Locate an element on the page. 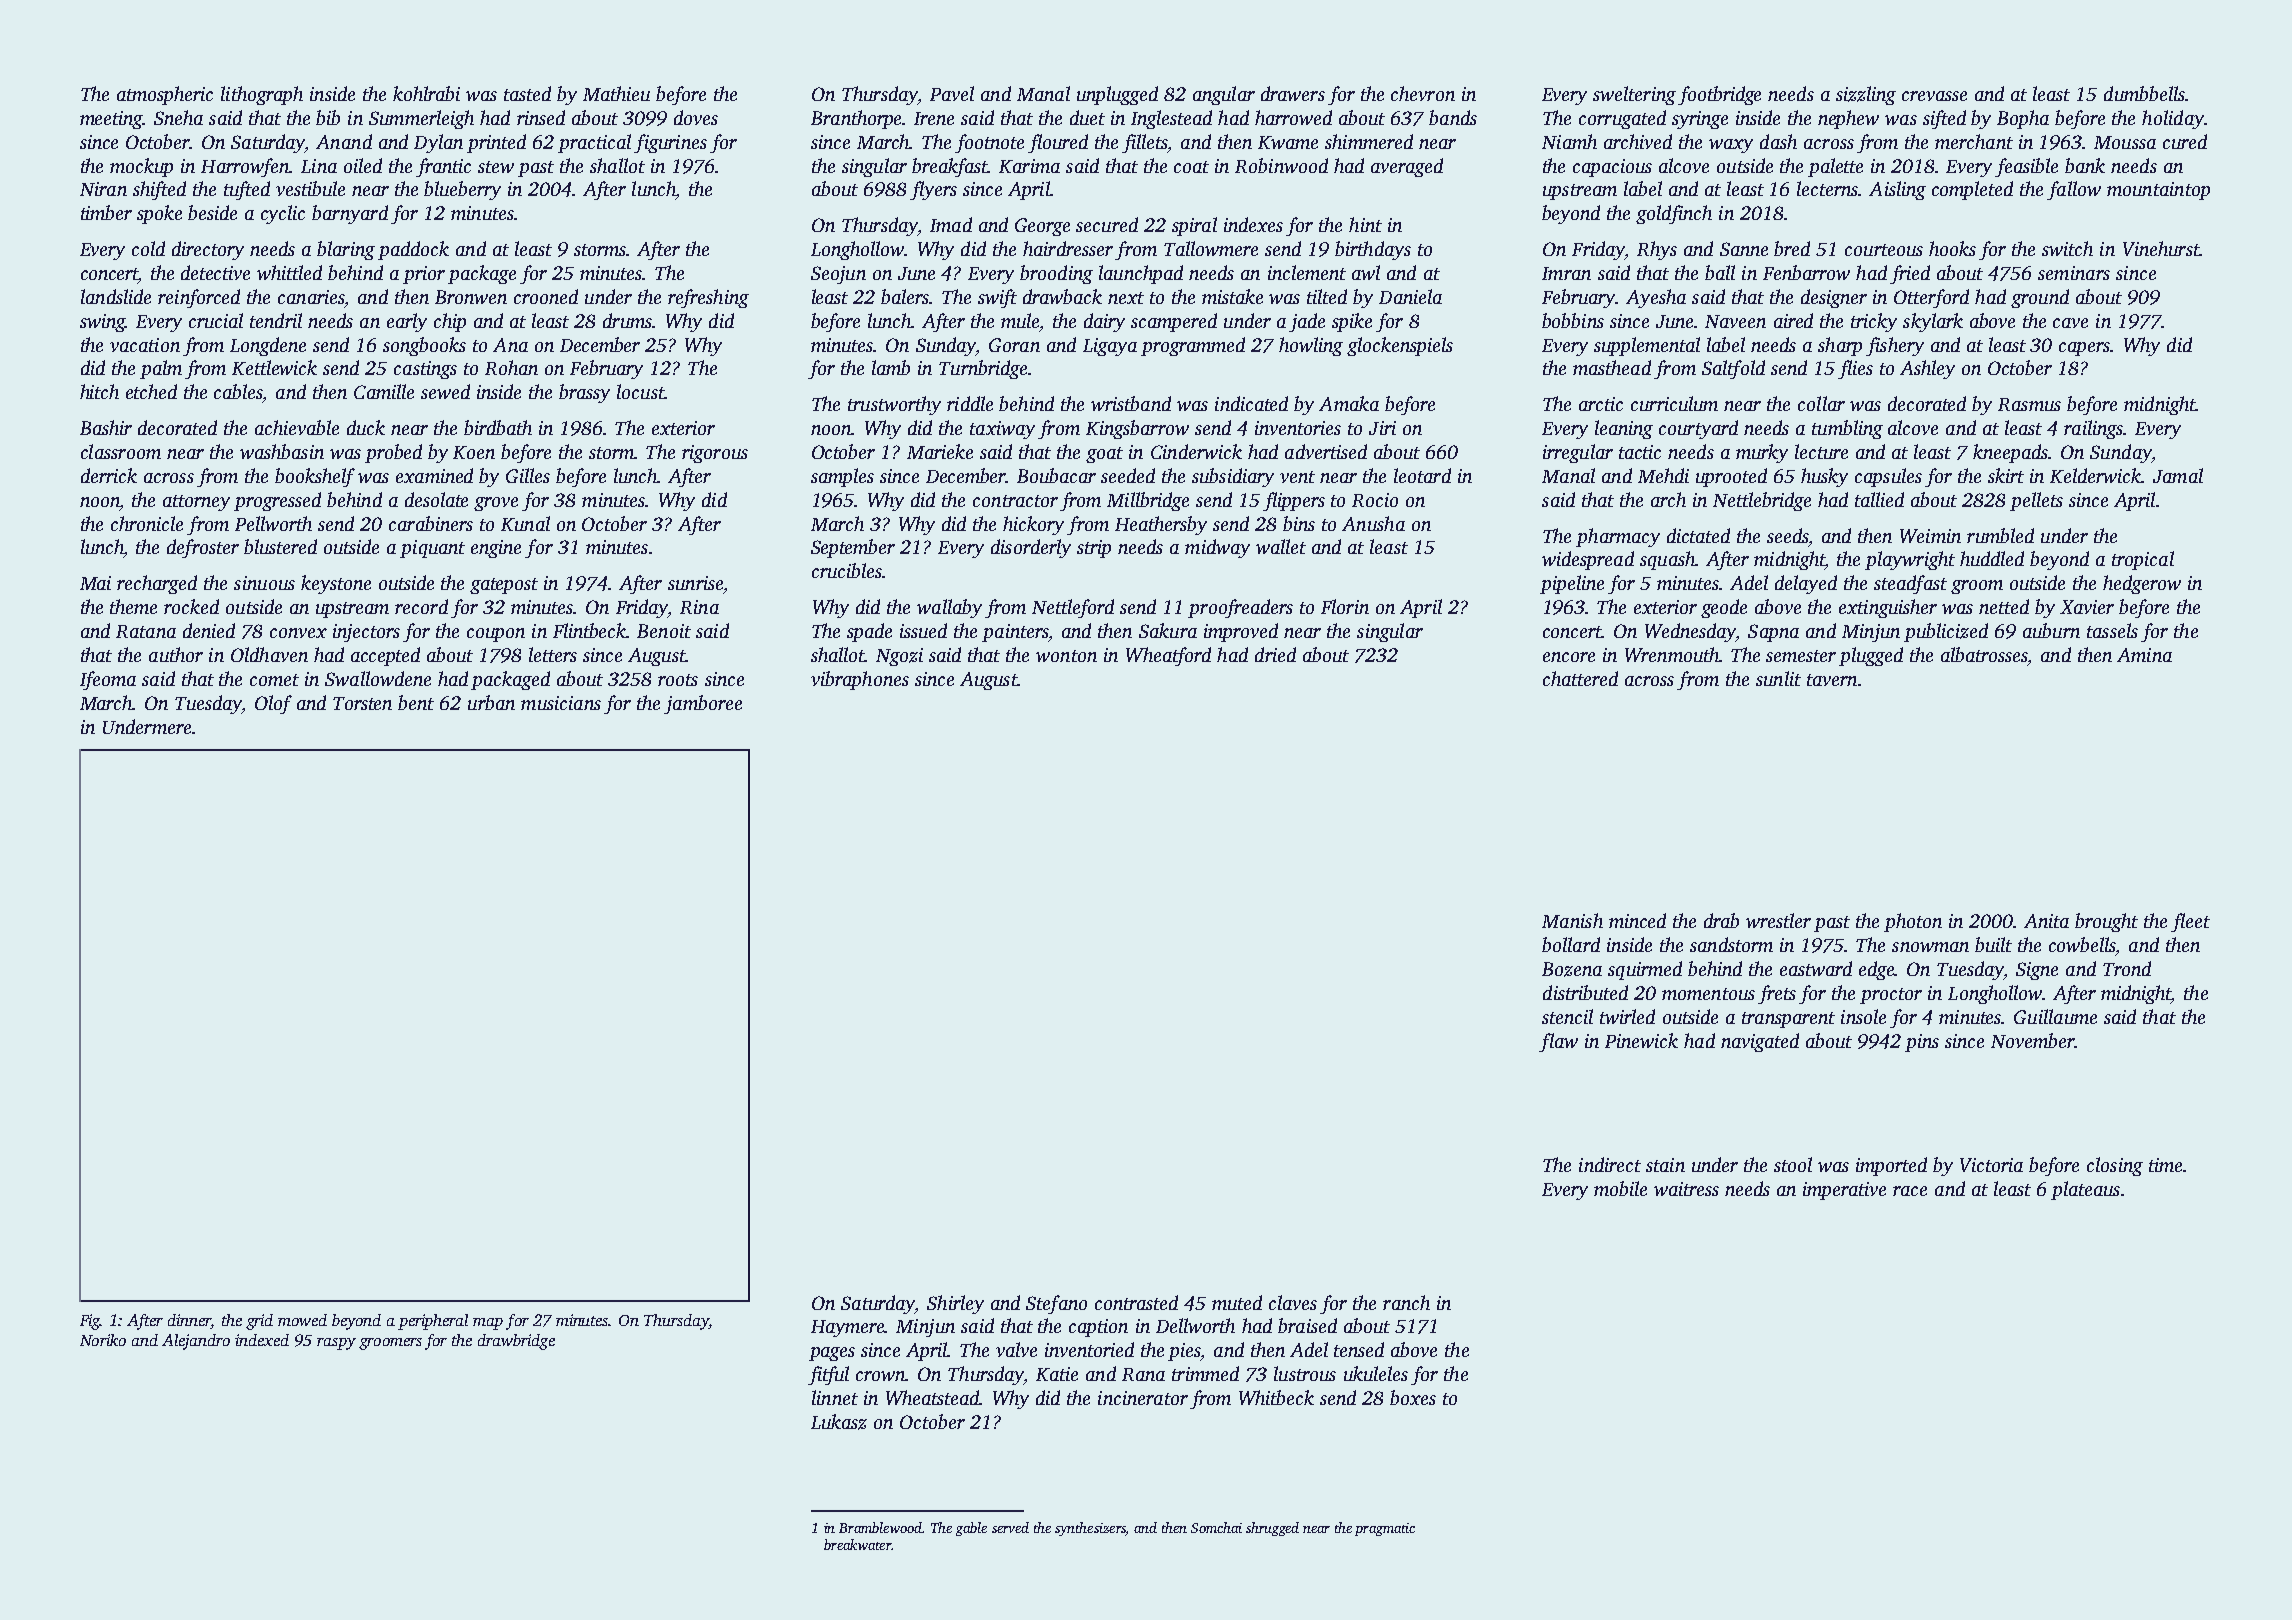 The height and width of the image is (1620, 2292). Manish is located at coordinates (1572, 920).
